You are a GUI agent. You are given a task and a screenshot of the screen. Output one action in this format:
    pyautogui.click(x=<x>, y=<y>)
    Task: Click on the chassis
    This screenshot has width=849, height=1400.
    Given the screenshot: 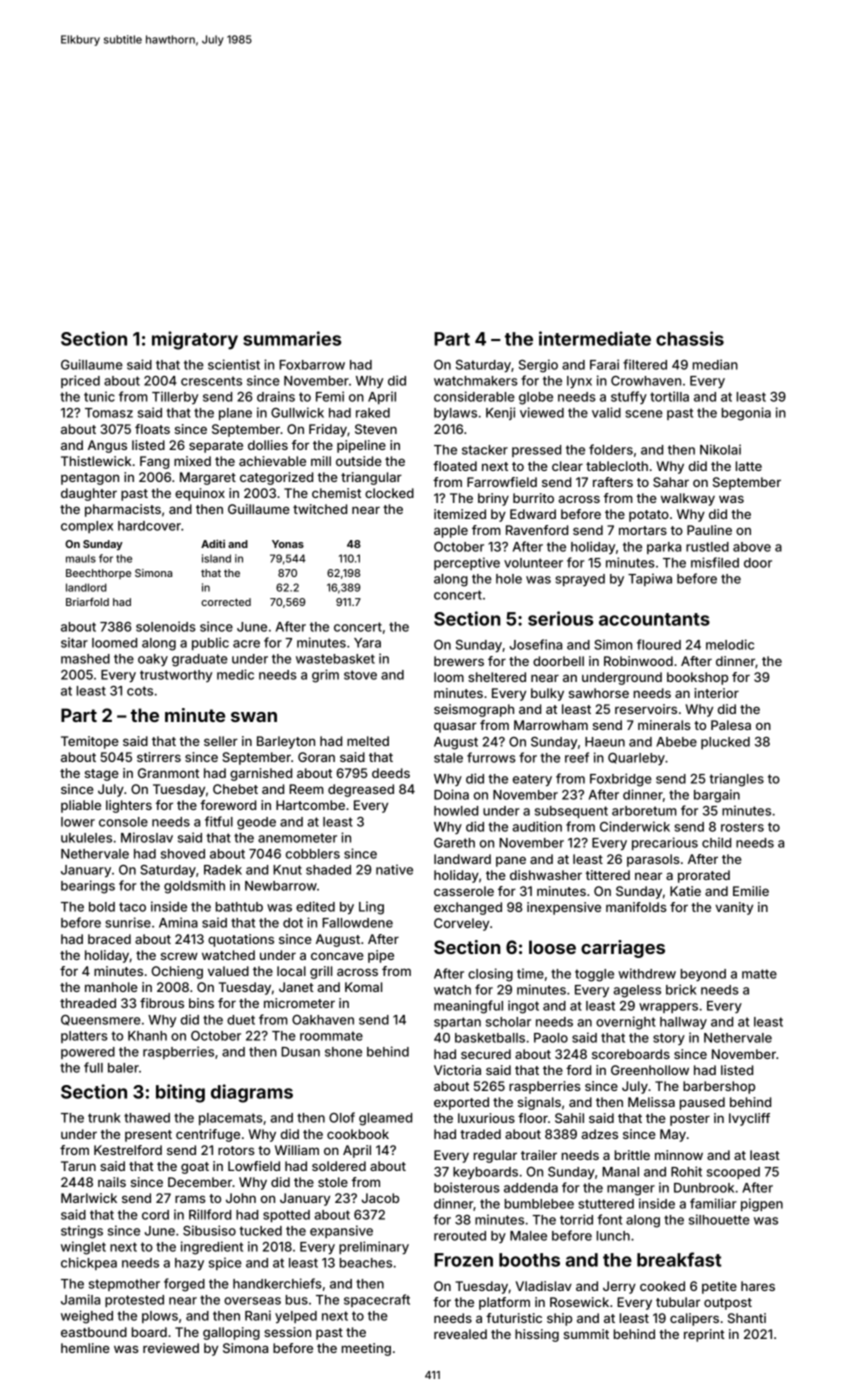 What is the action you would take?
    pyautogui.click(x=690, y=338)
